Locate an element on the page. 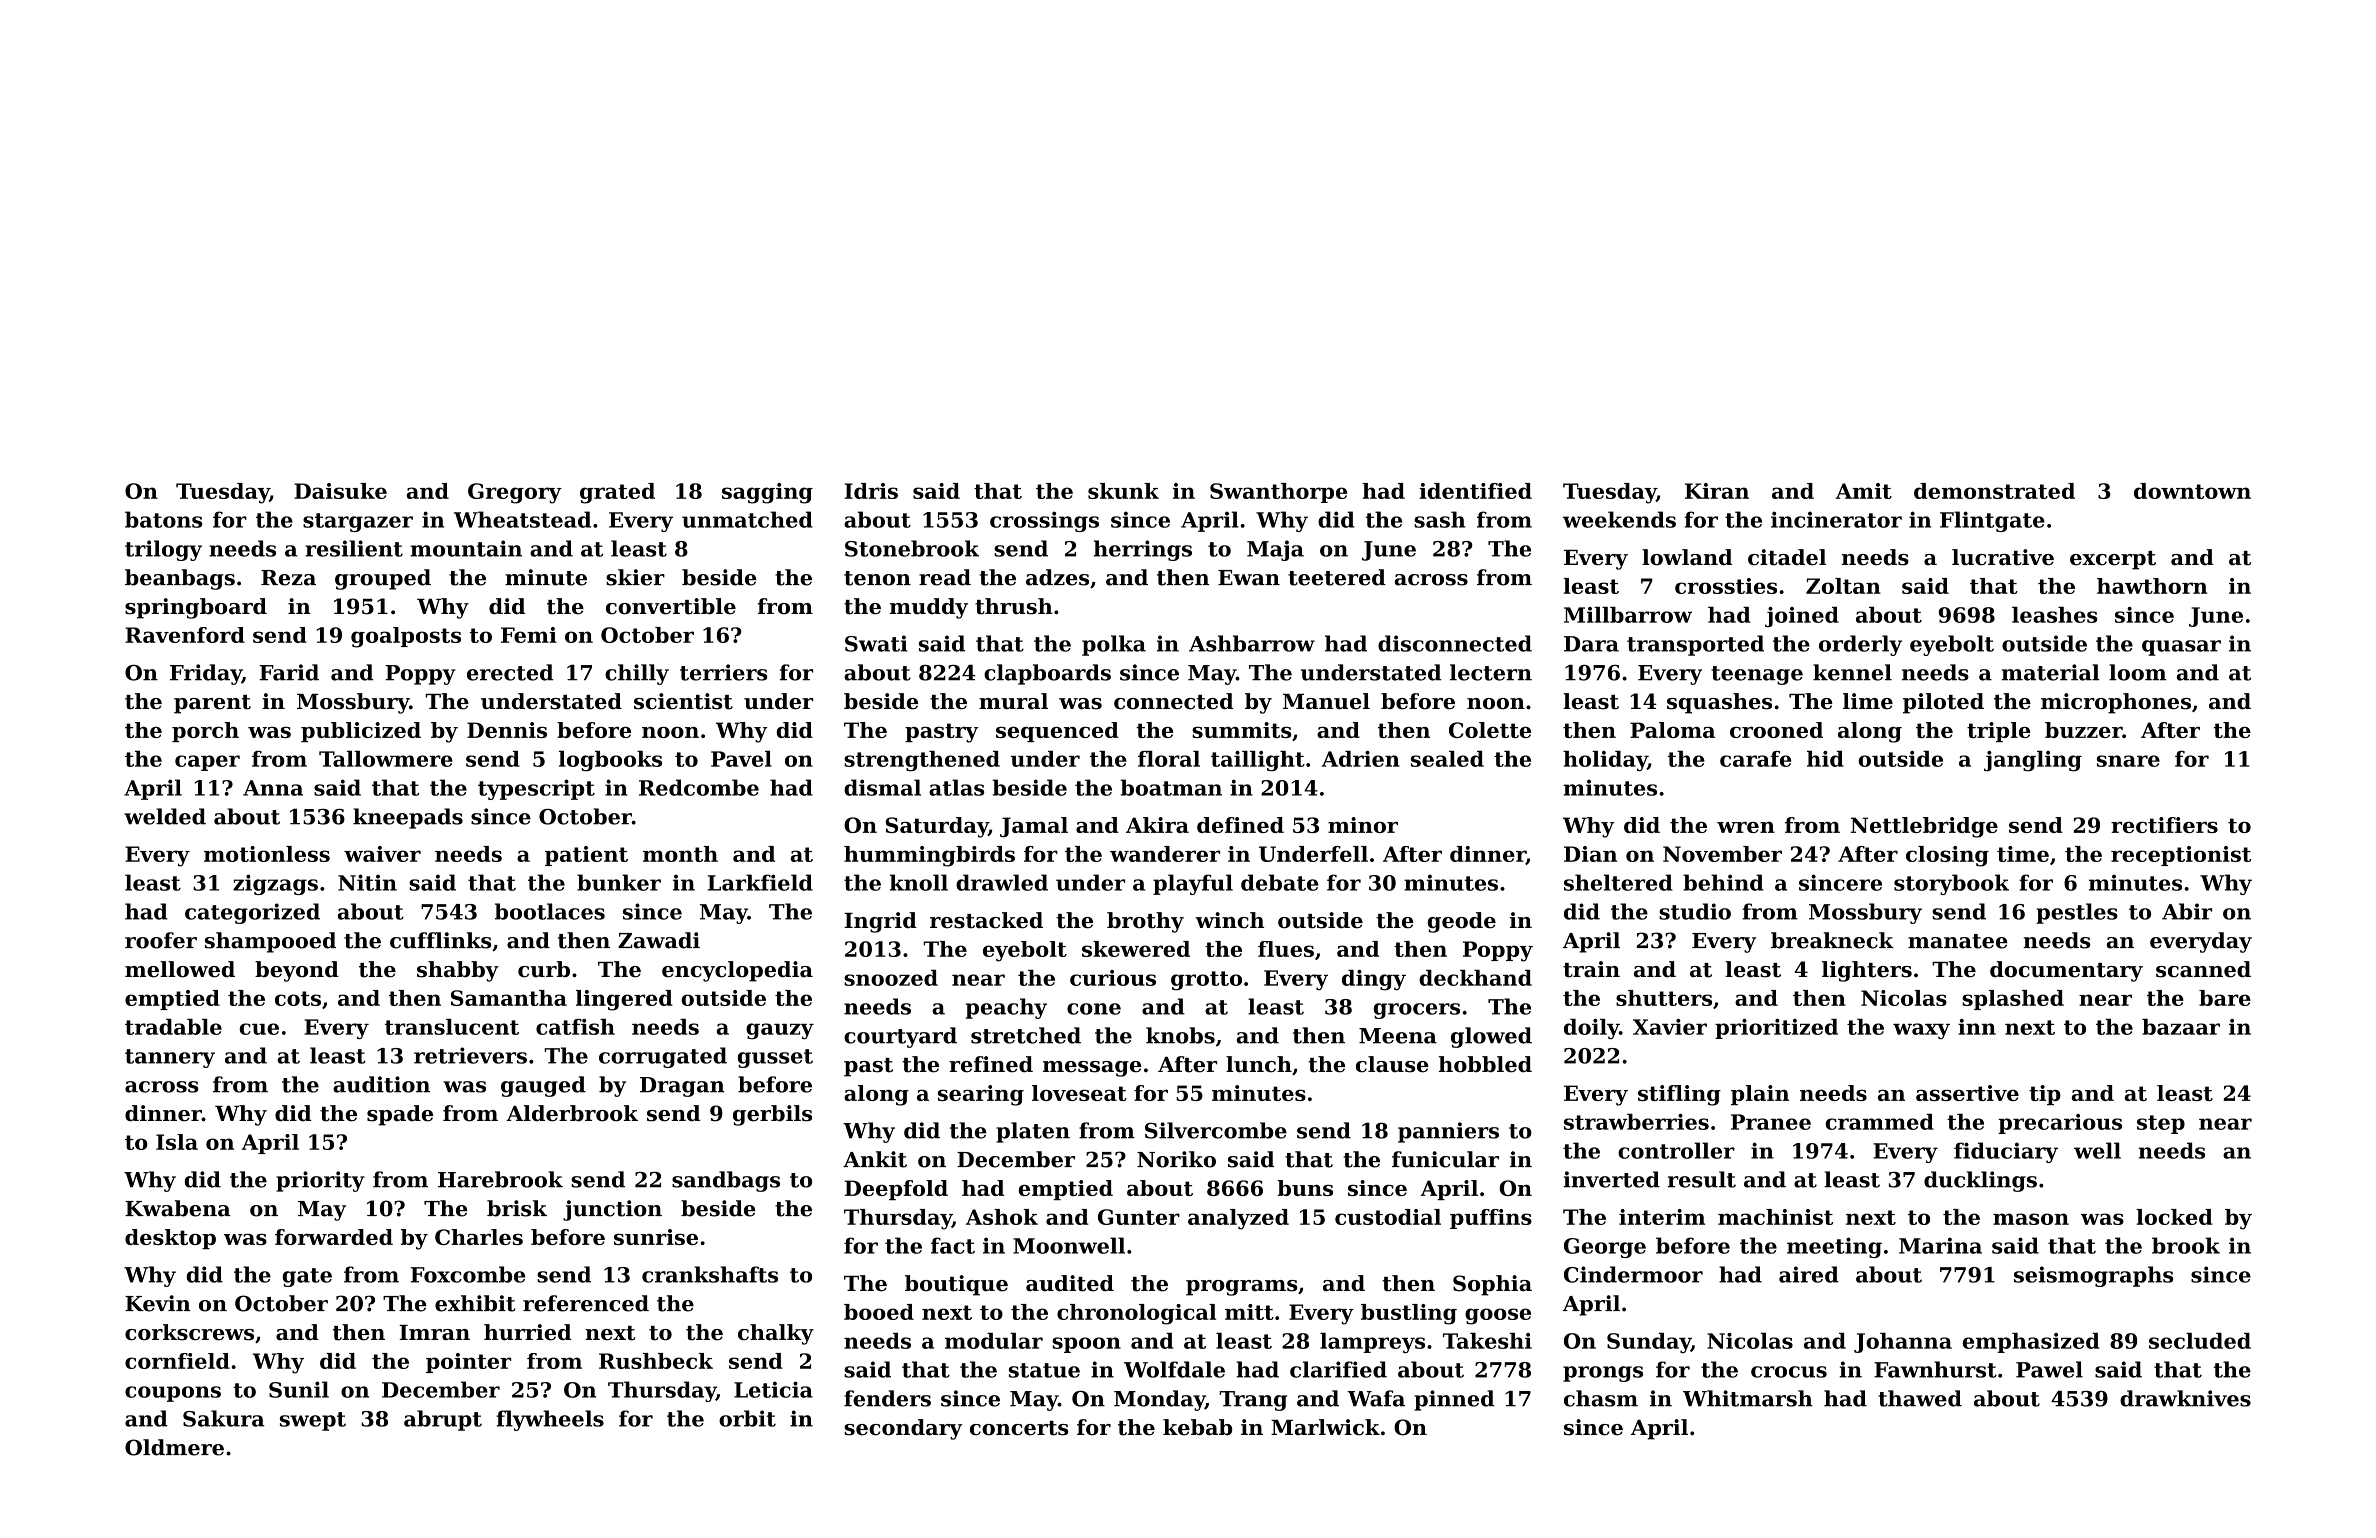  sequenced is located at coordinates (1057, 732).
